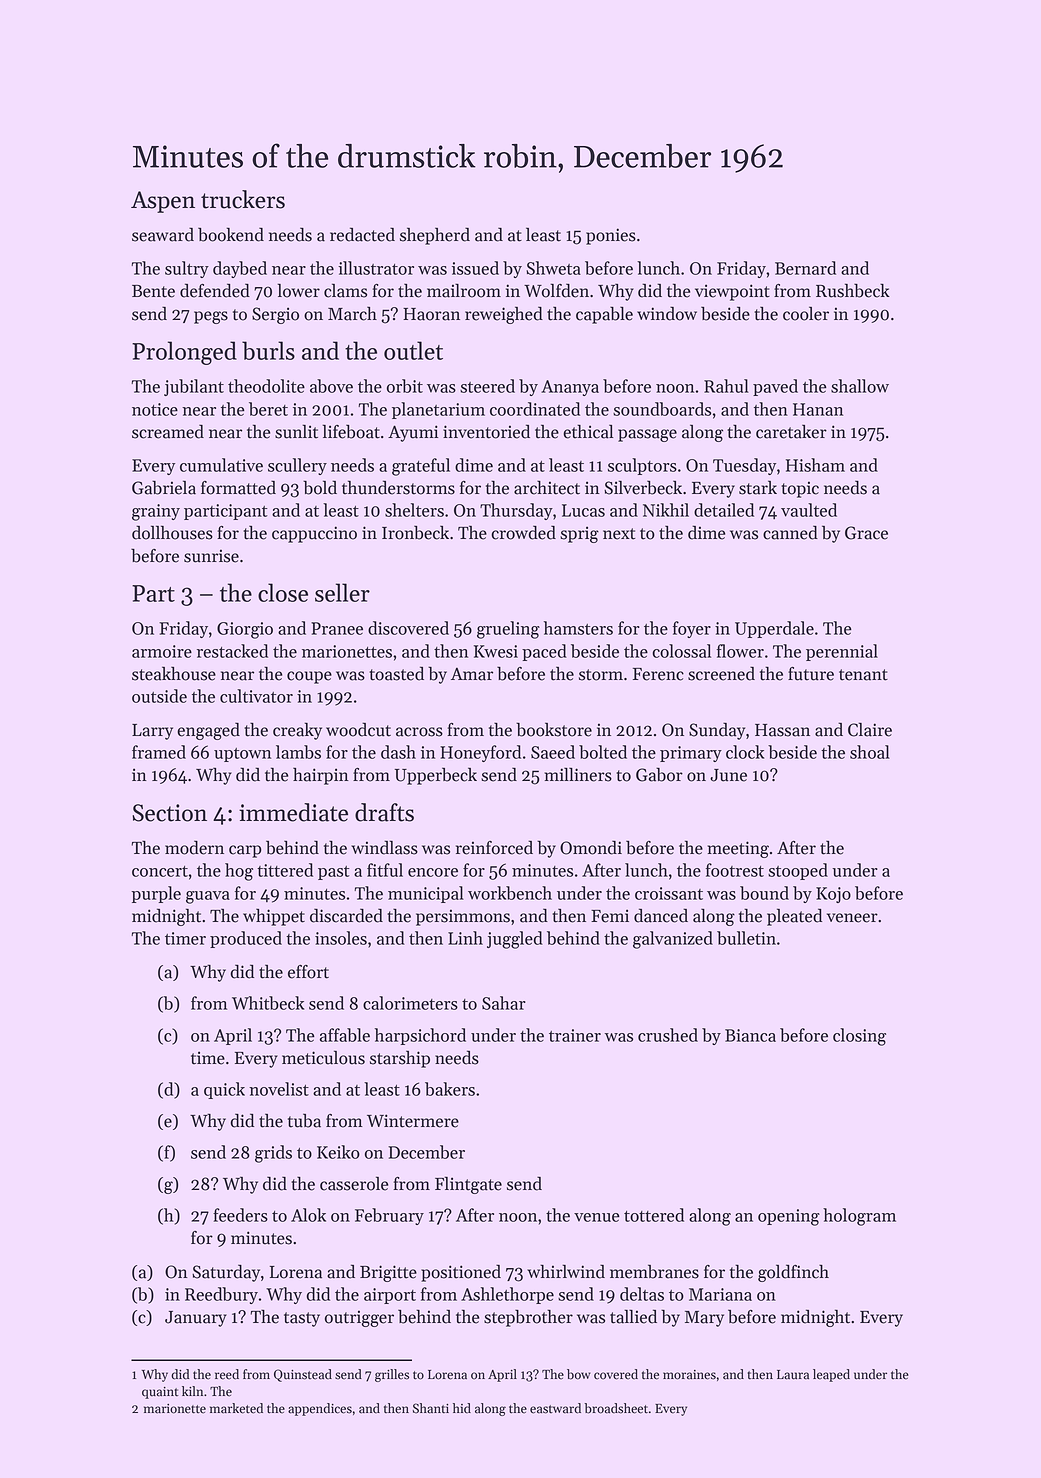  What do you see at coordinates (853, 290) in the document?
I see `Rushbeck` at bounding box center [853, 290].
